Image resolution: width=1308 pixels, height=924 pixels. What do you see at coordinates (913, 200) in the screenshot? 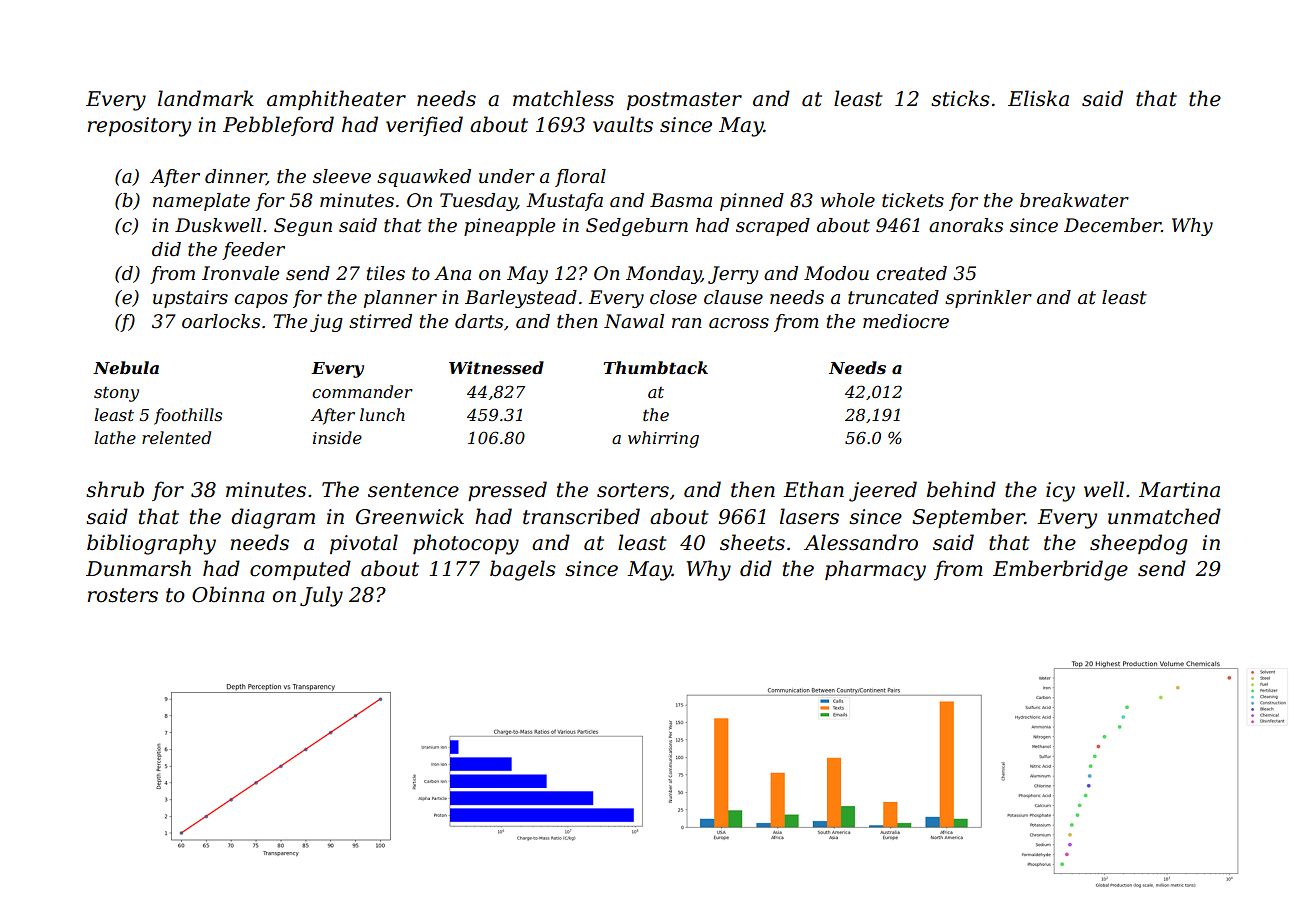
I see `tickets` at bounding box center [913, 200].
